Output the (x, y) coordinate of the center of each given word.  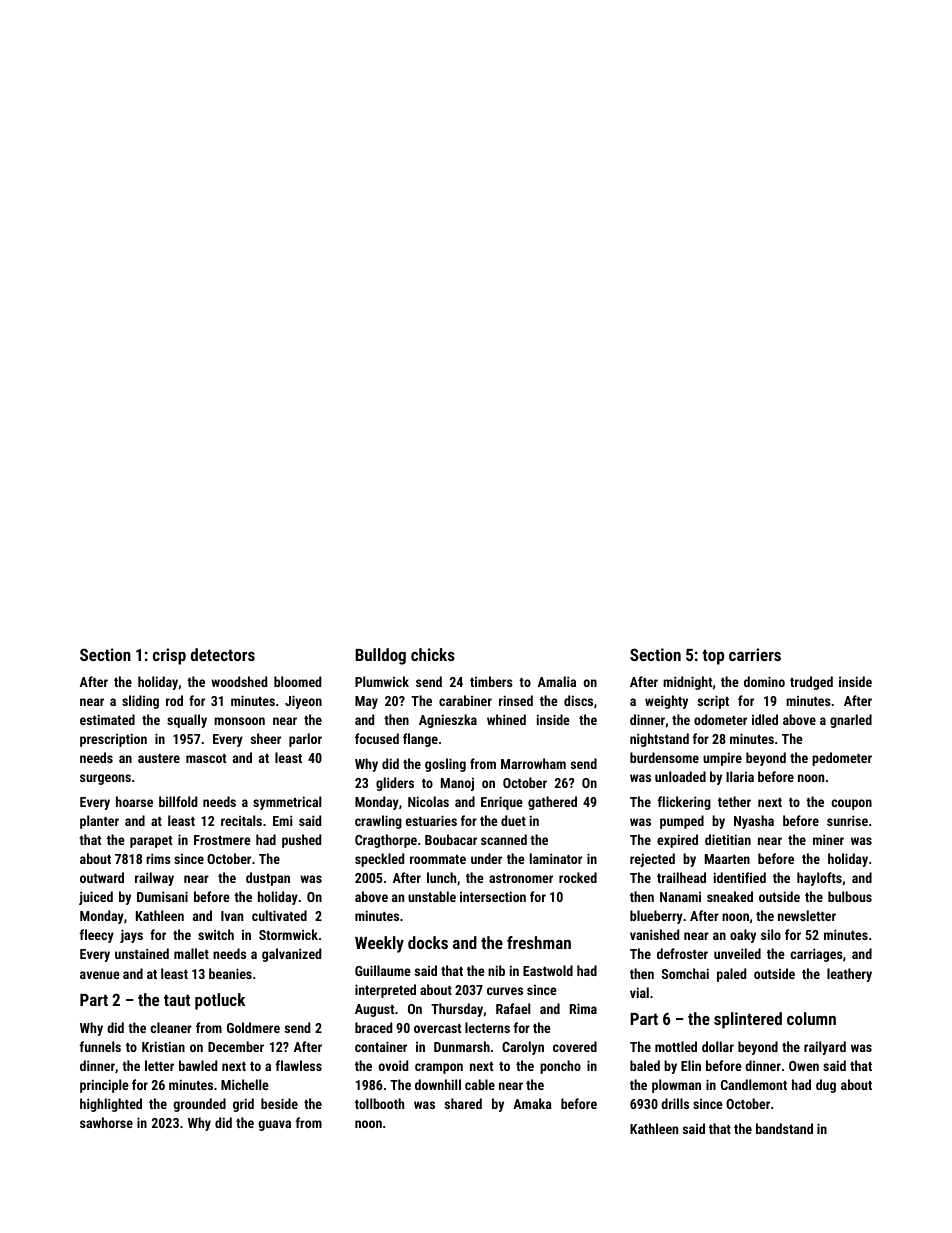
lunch (441, 877)
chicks (433, 654)
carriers (755, 654)
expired (677, 841)
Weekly (379, 944)
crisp (169, 656)
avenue (100, 975)
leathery (849, 975)
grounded (199, 1105)
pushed (301, 841)
